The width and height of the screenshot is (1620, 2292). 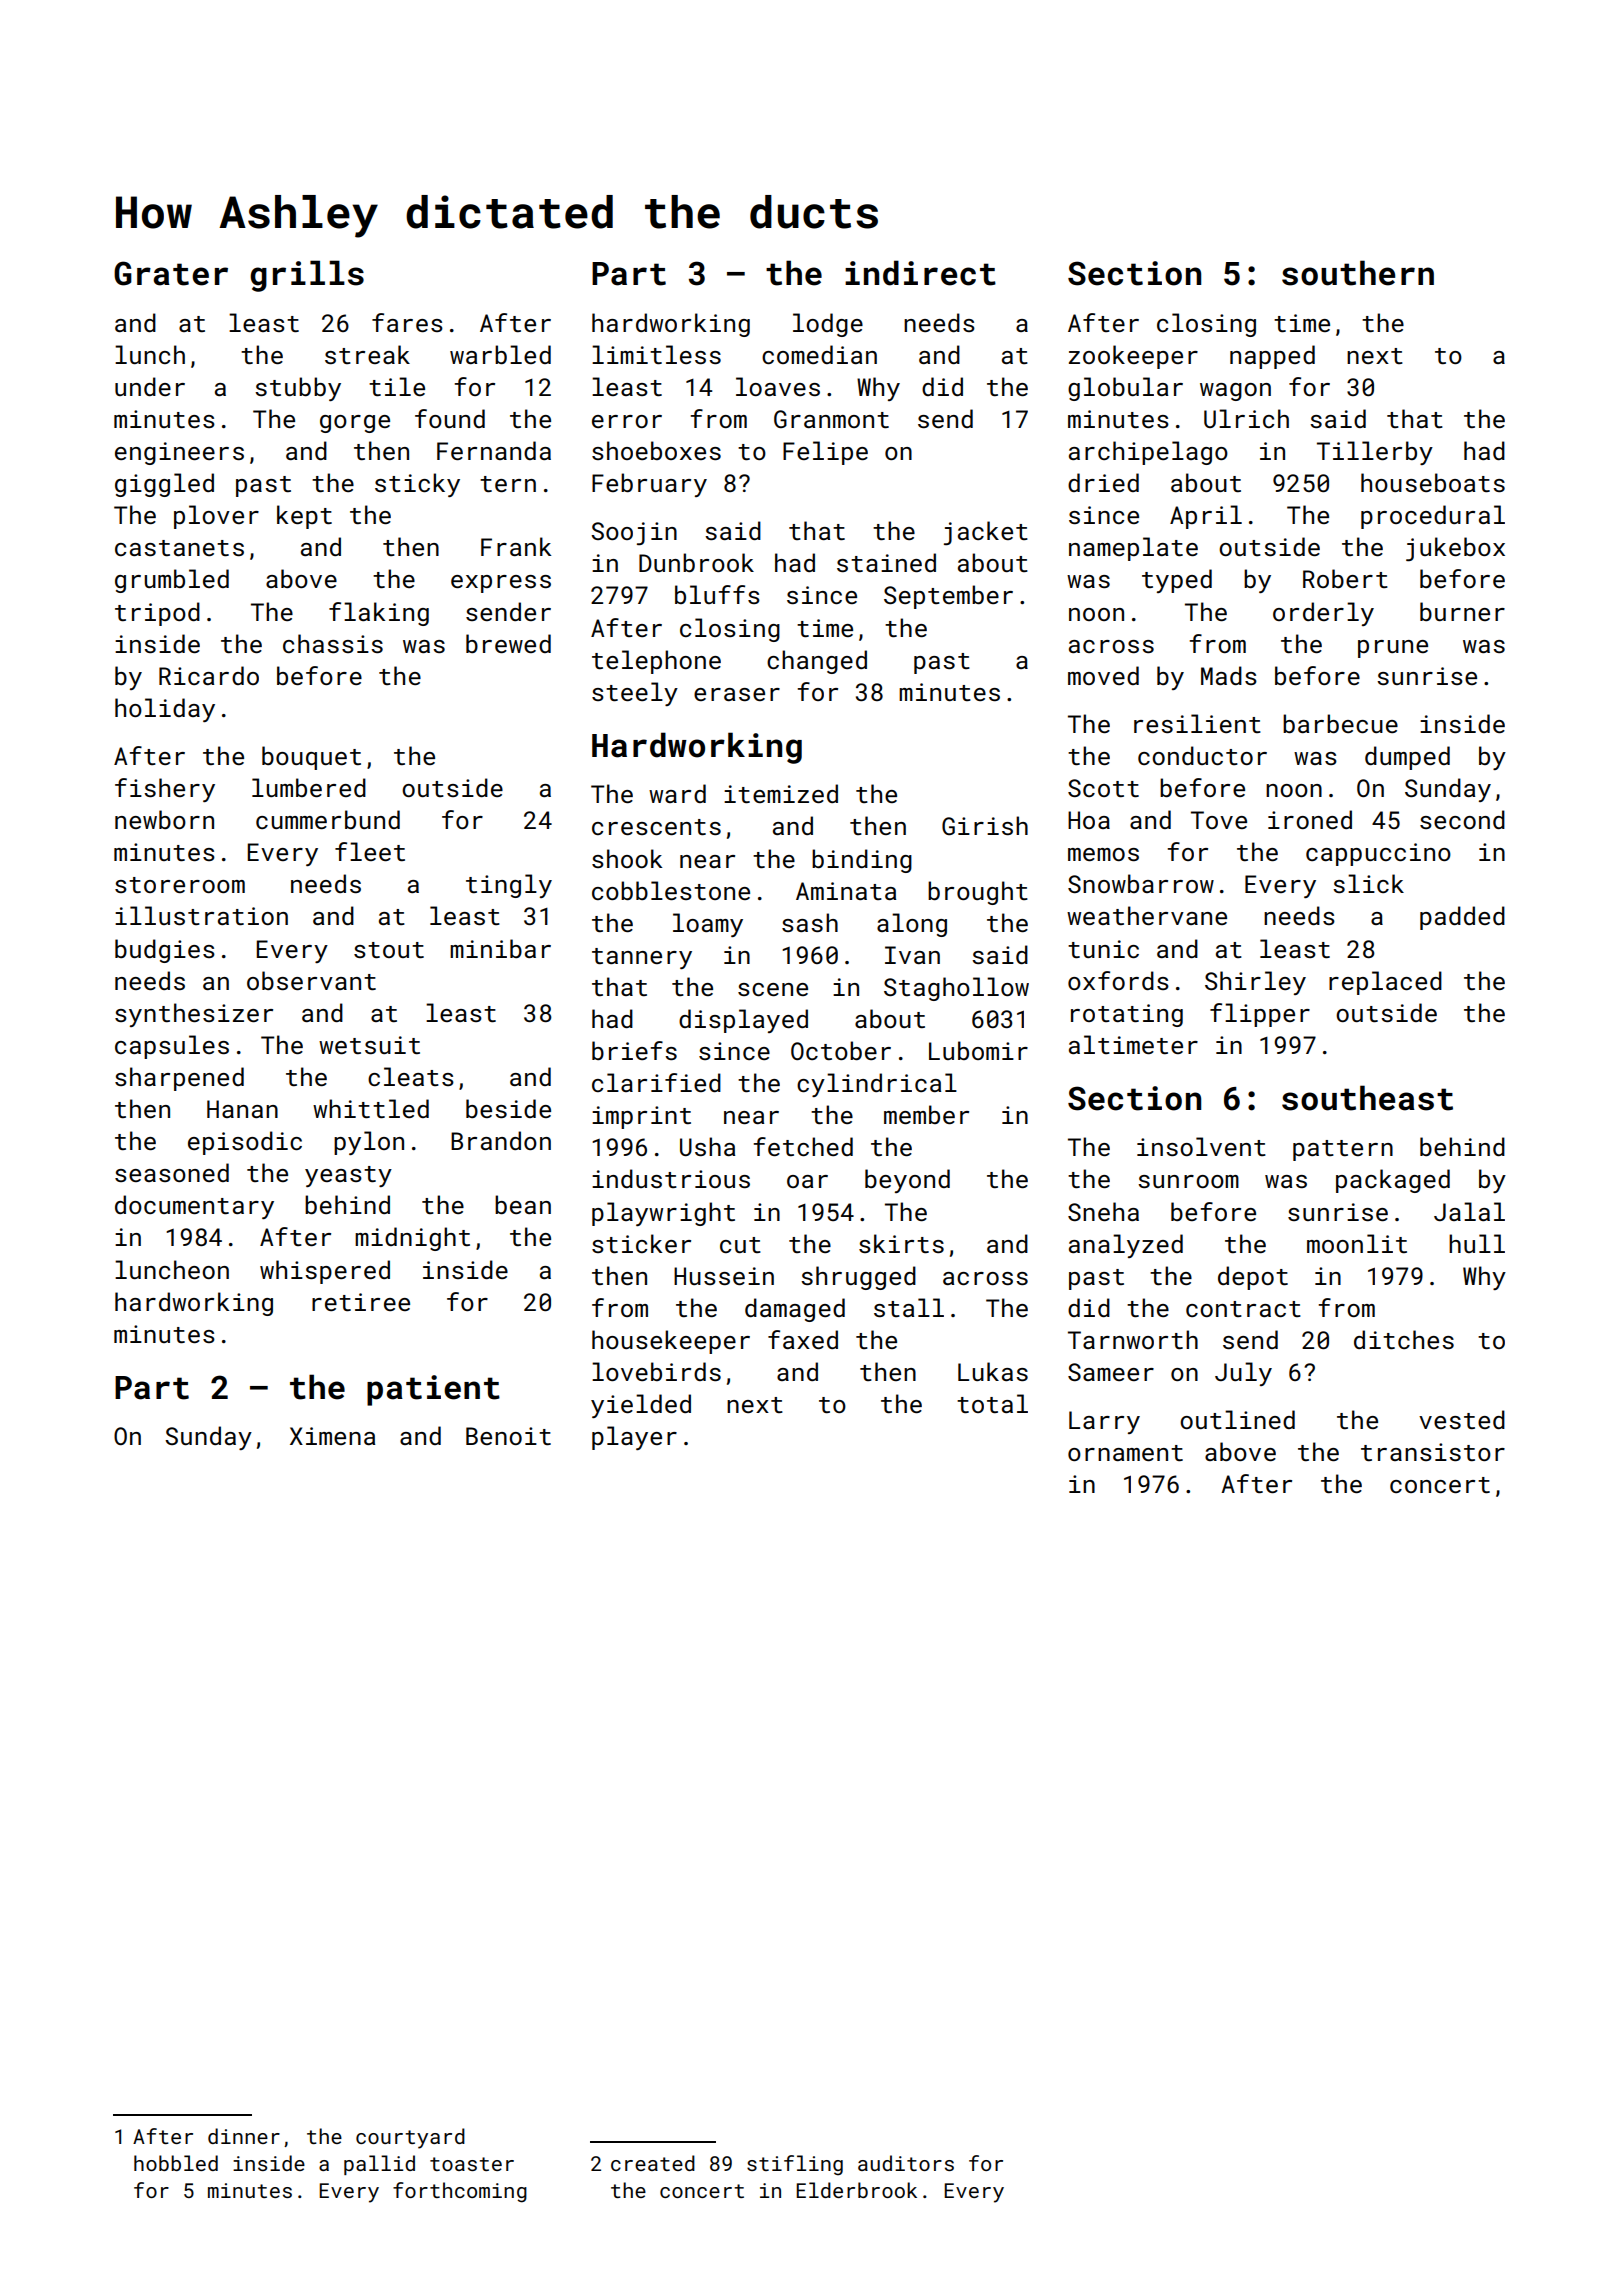 What do you see at coordinates (920, 273) in the screenshot?
I see `indirect` at bounding box center [920, 273].
